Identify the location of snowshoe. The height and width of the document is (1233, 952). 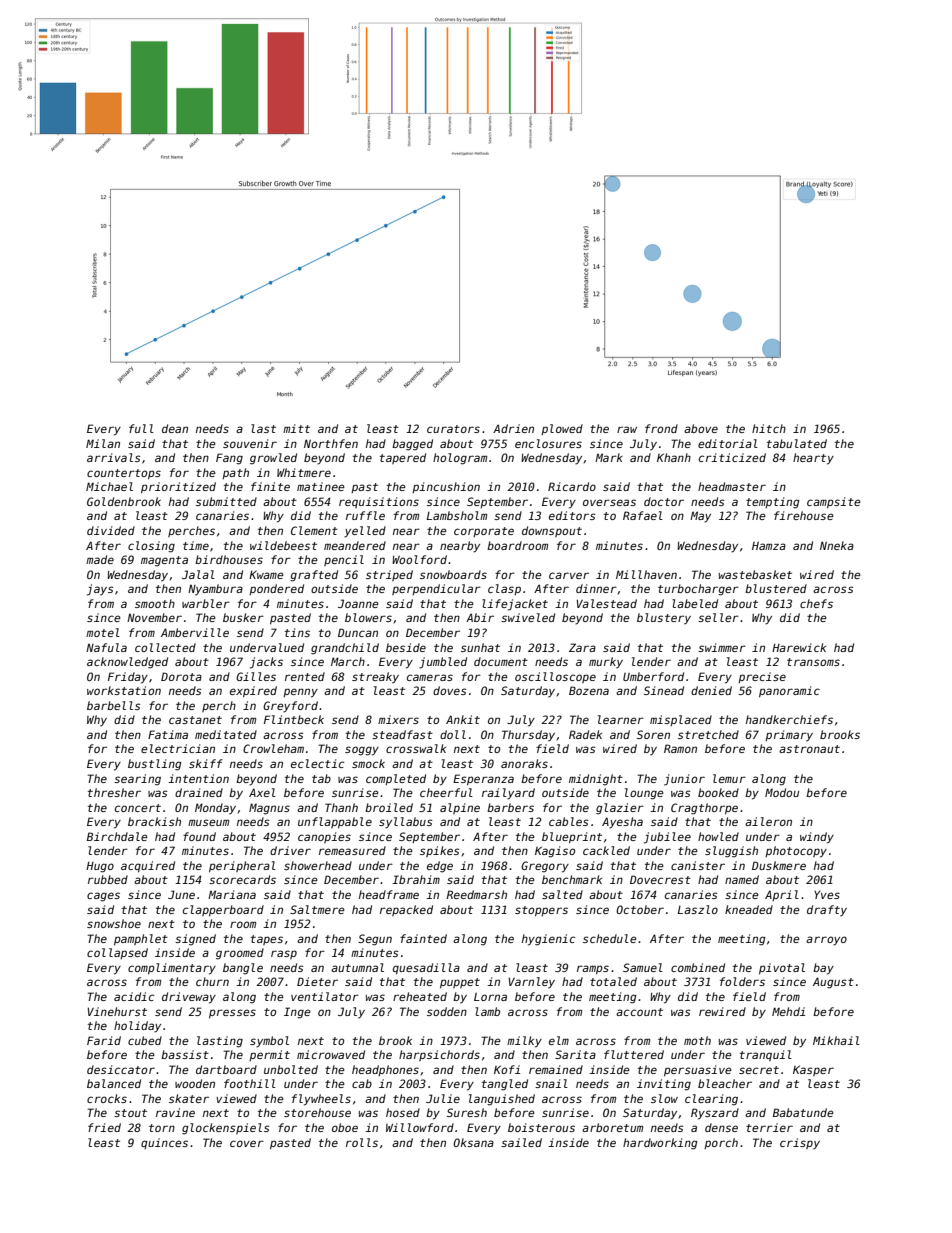
(114, 923).
